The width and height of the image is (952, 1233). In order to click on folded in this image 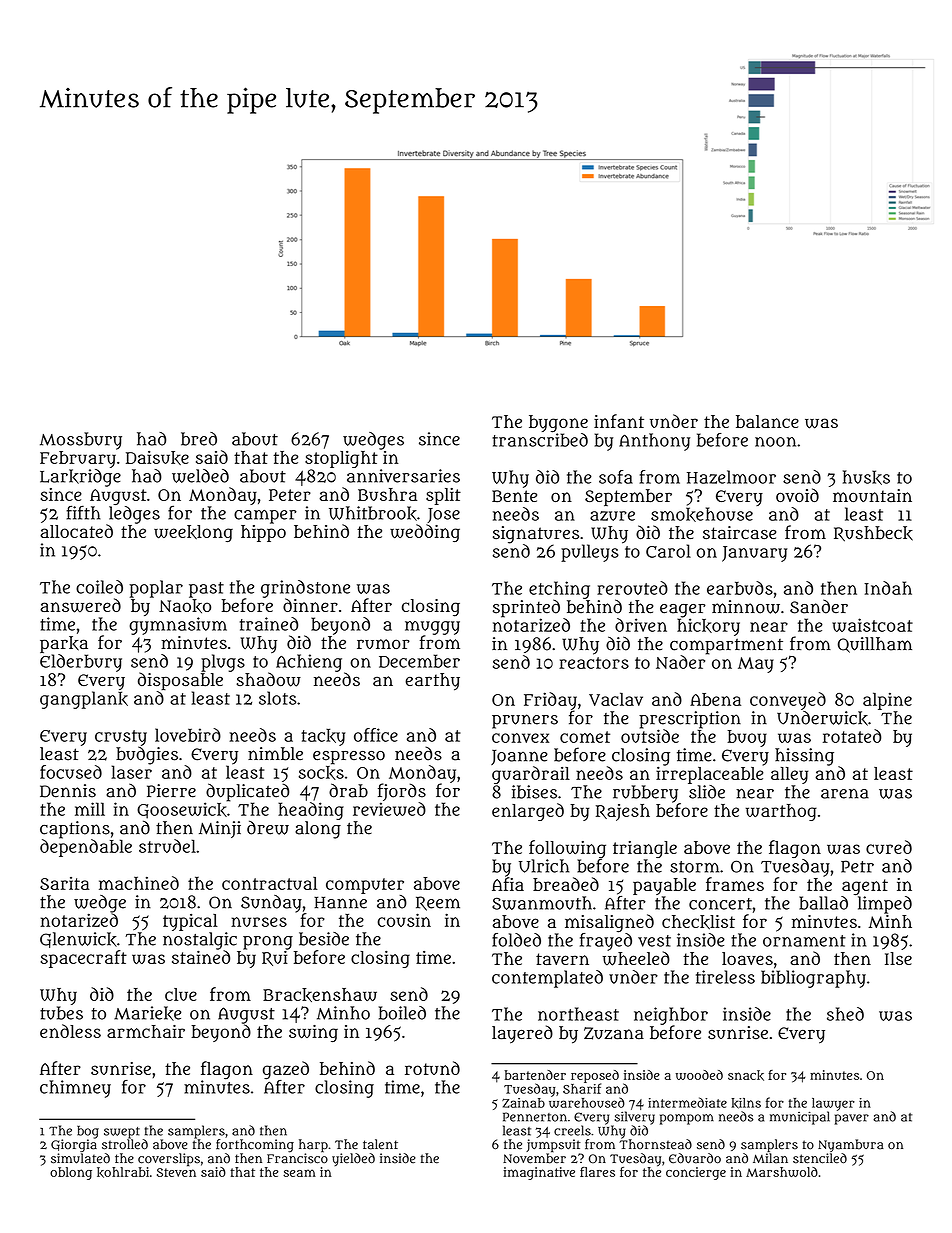, I will do `click(516, 940)`.
